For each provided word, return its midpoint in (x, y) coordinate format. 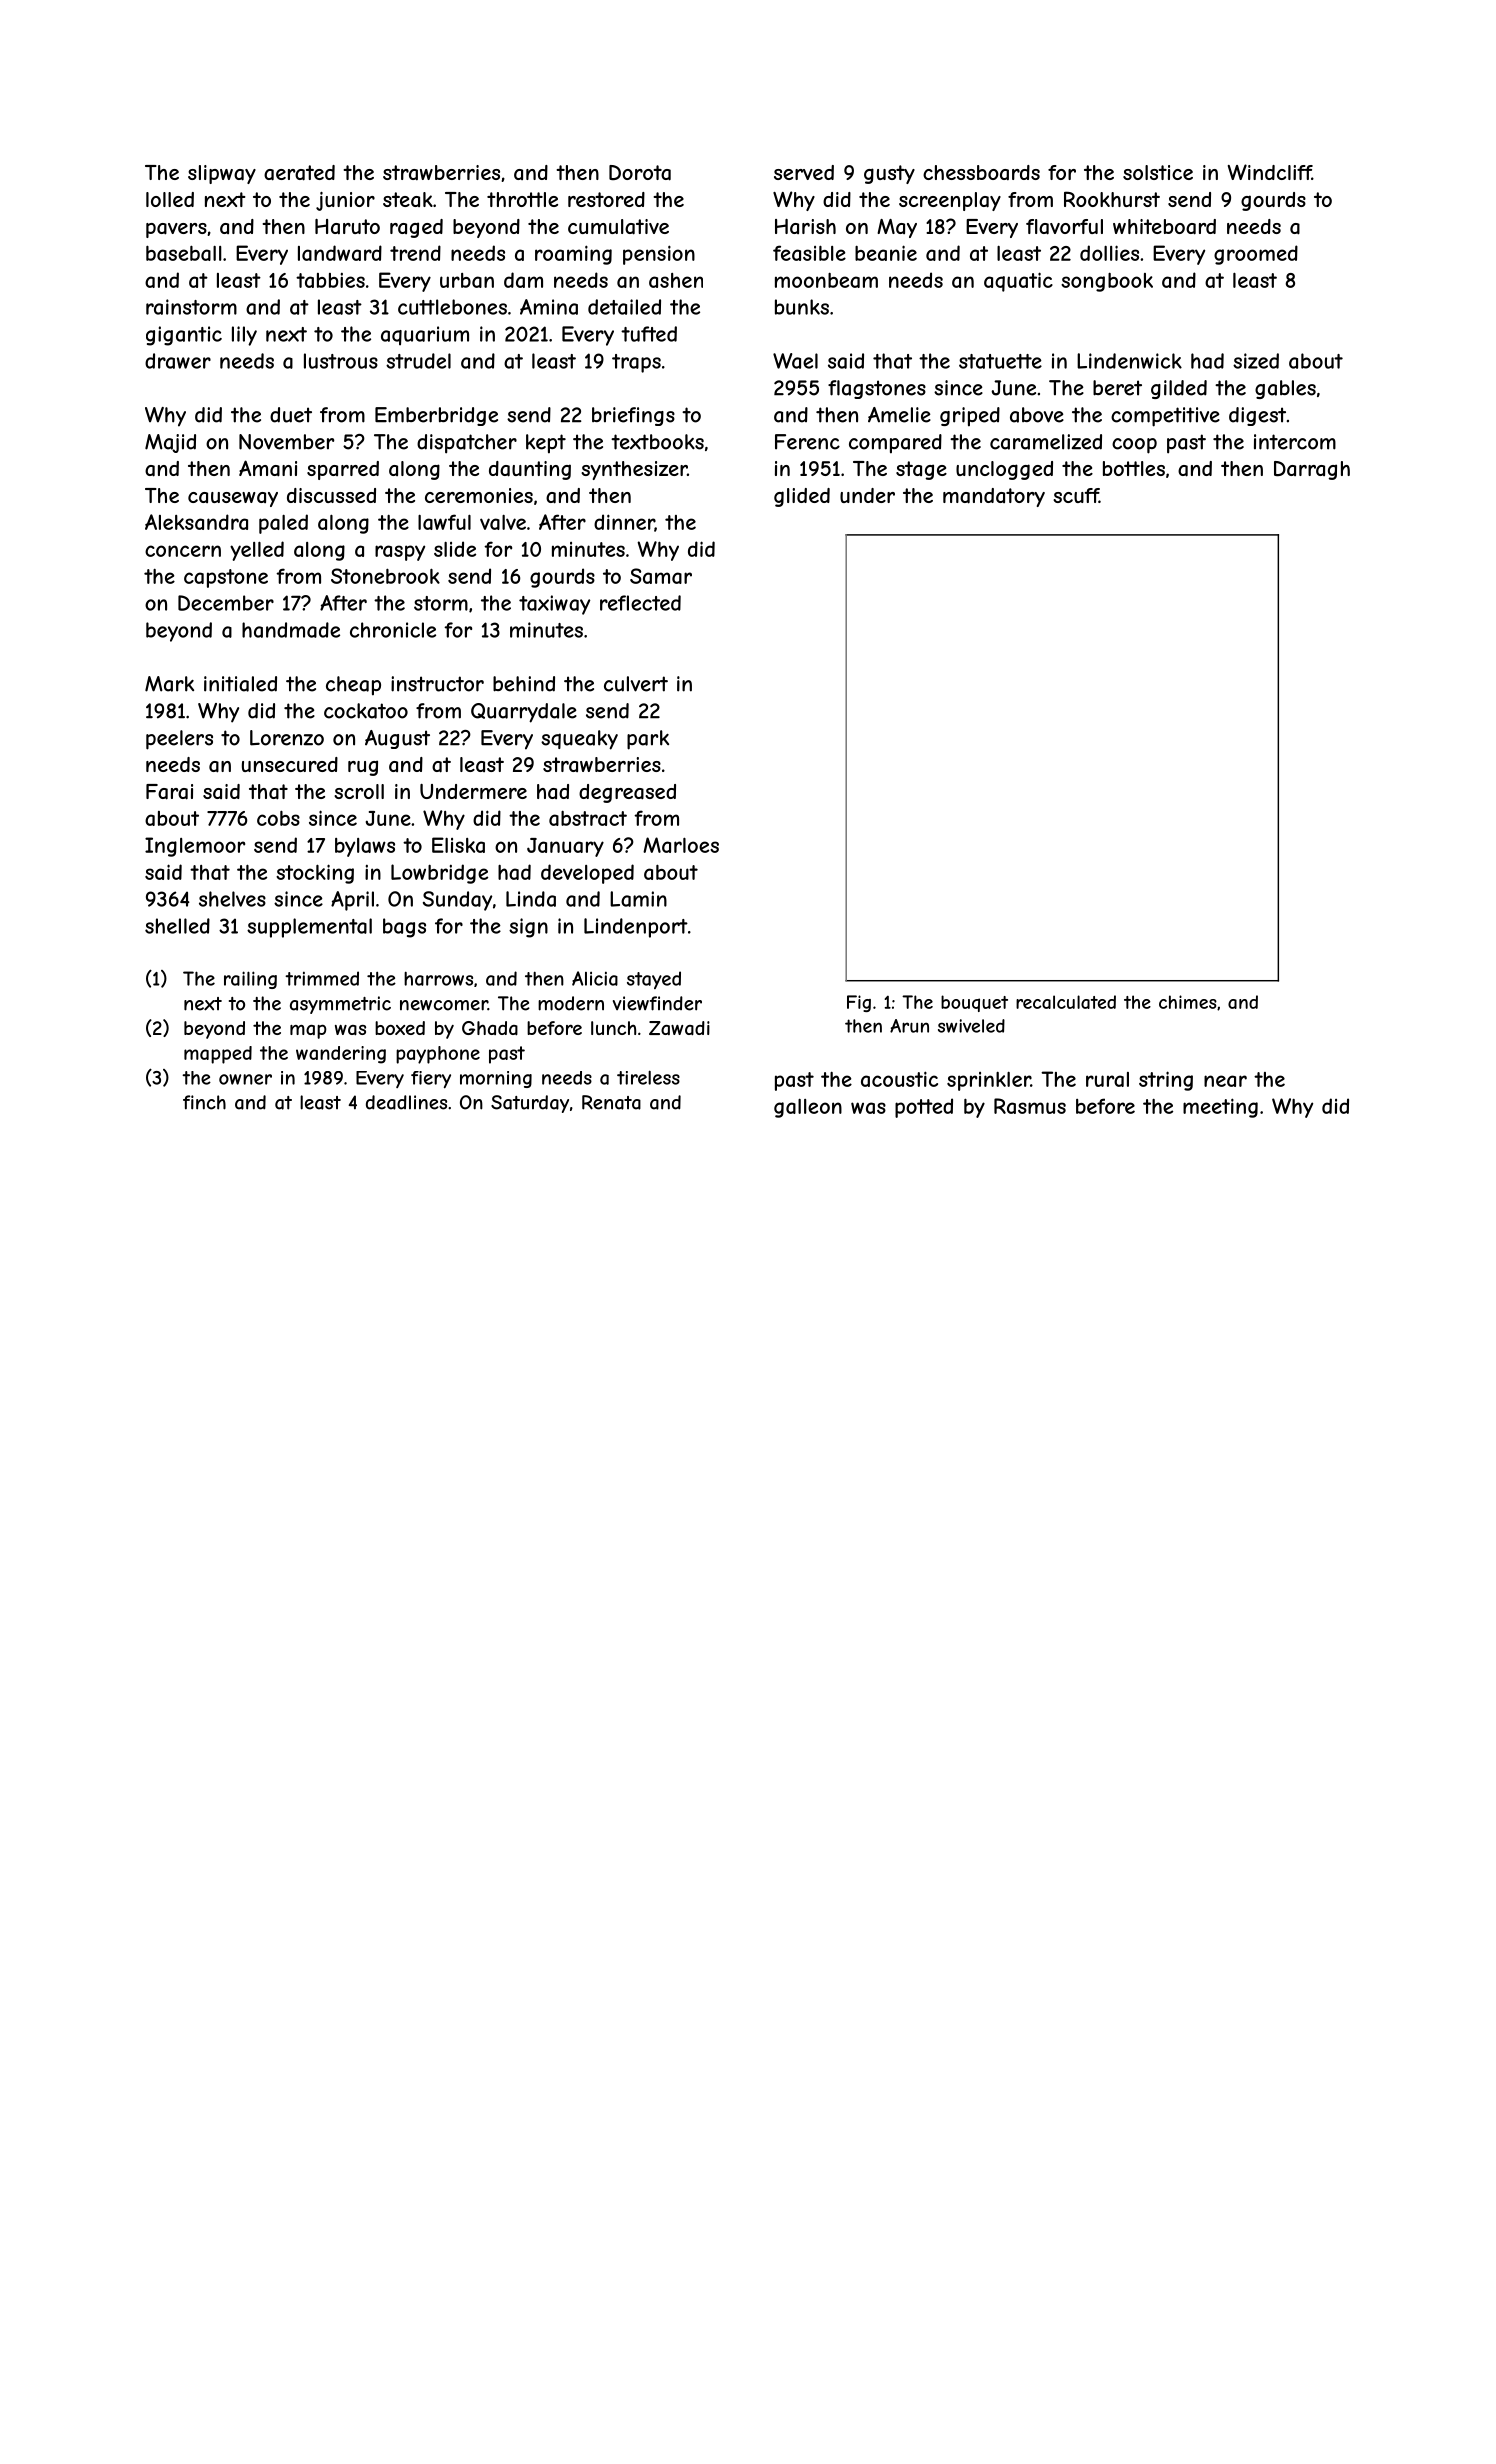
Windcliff (1270, 172)
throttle (522, 199)
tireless (648, 1077)
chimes (1188, 1002)
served (804, 172)
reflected (640, 603)
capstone (226, 578)
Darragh (1312, 470)
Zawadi (679, 1028)
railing (250, 980)
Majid (170, 443)
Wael (795, 361)
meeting (1220, 1108)
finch (204, 1102)
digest (1257, 416)
